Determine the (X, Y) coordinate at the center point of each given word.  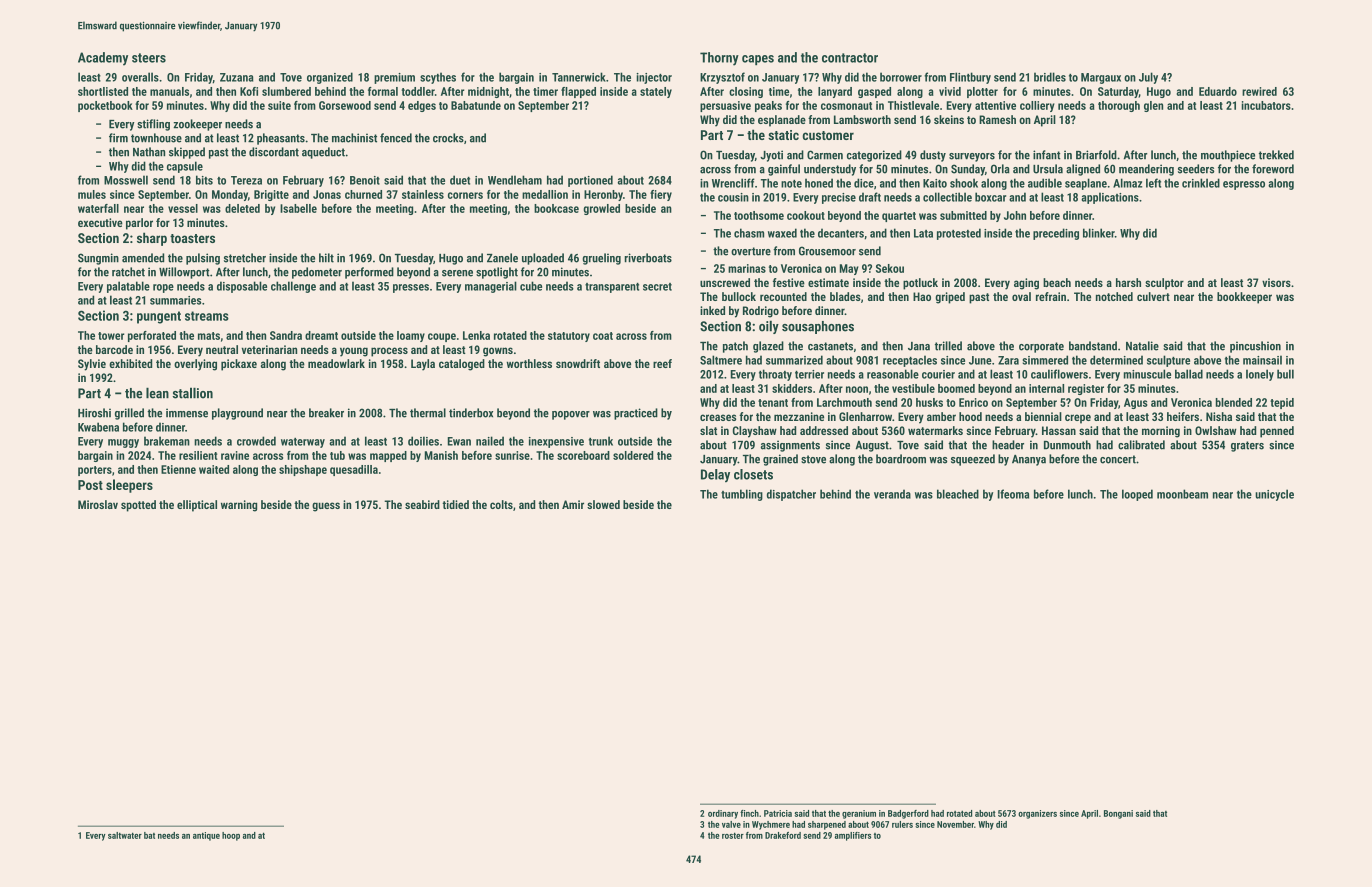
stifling (153, 125)
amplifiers (853, 836)
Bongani (1118, 814)
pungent (159, 317)
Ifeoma (1013, 494)
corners (465, 195)
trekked (1276, 155)
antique (206, 836)
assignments (790, 446)
